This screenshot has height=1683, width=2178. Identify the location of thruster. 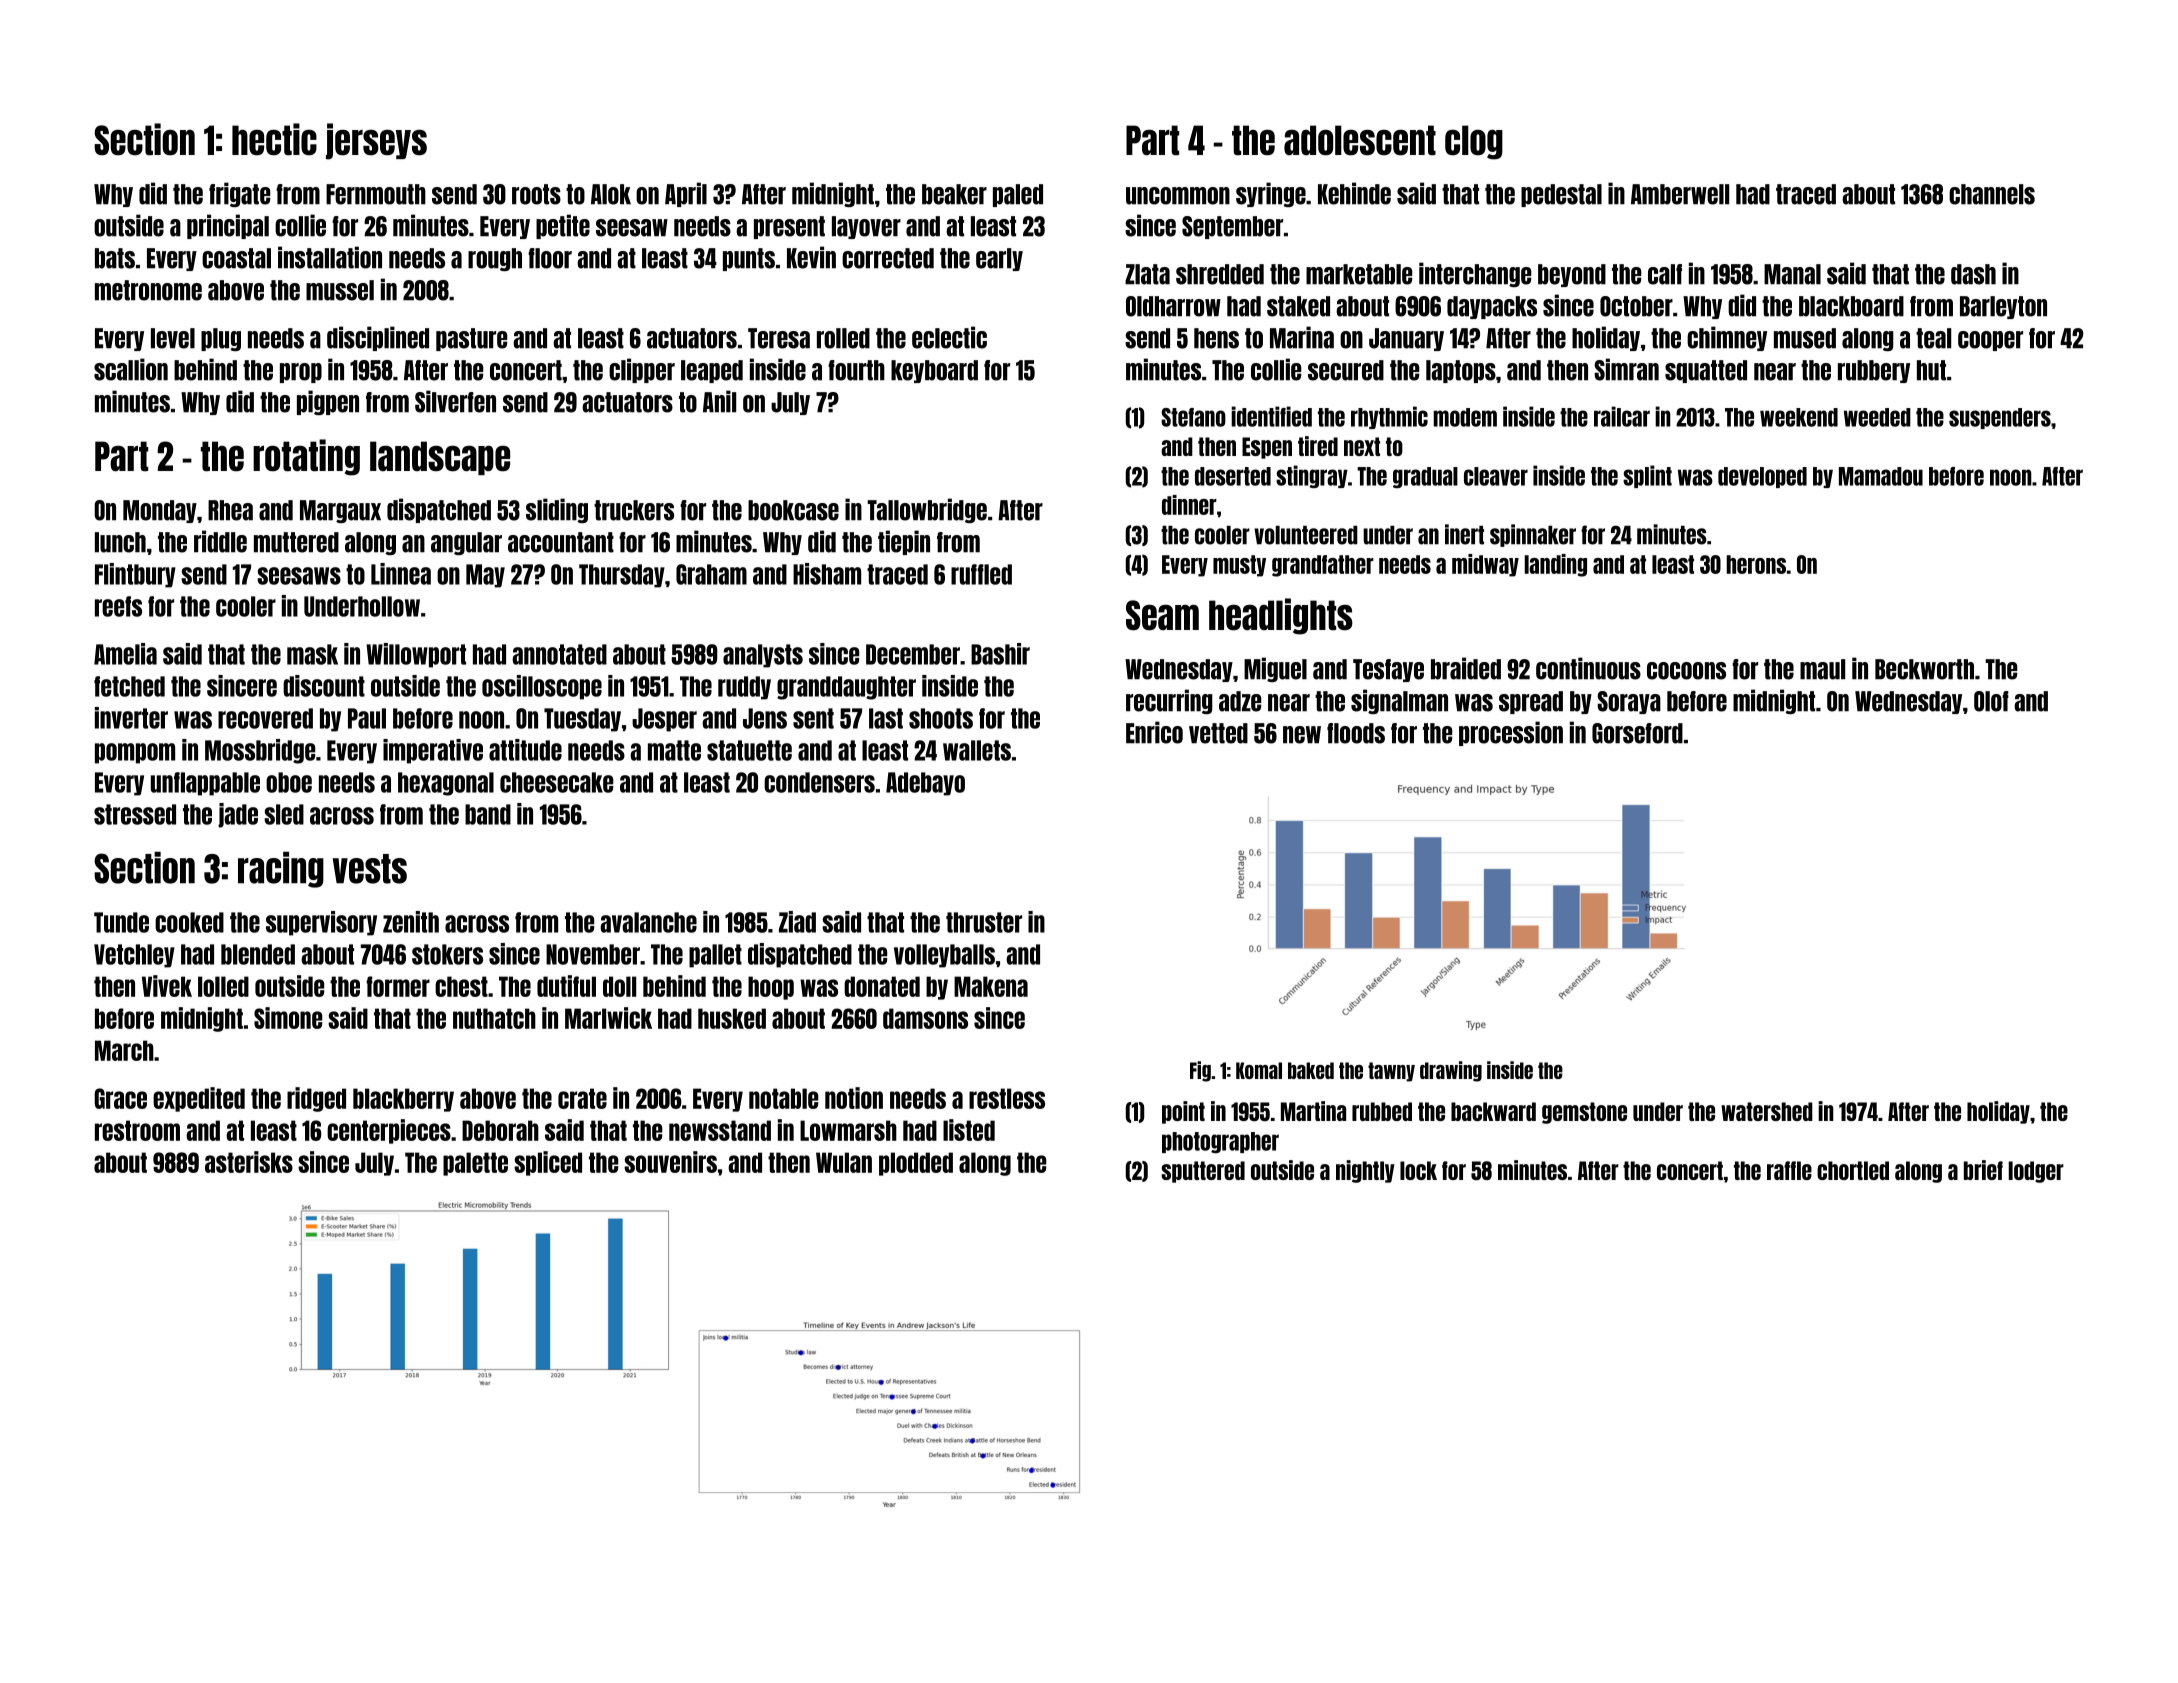
(984, 922).
